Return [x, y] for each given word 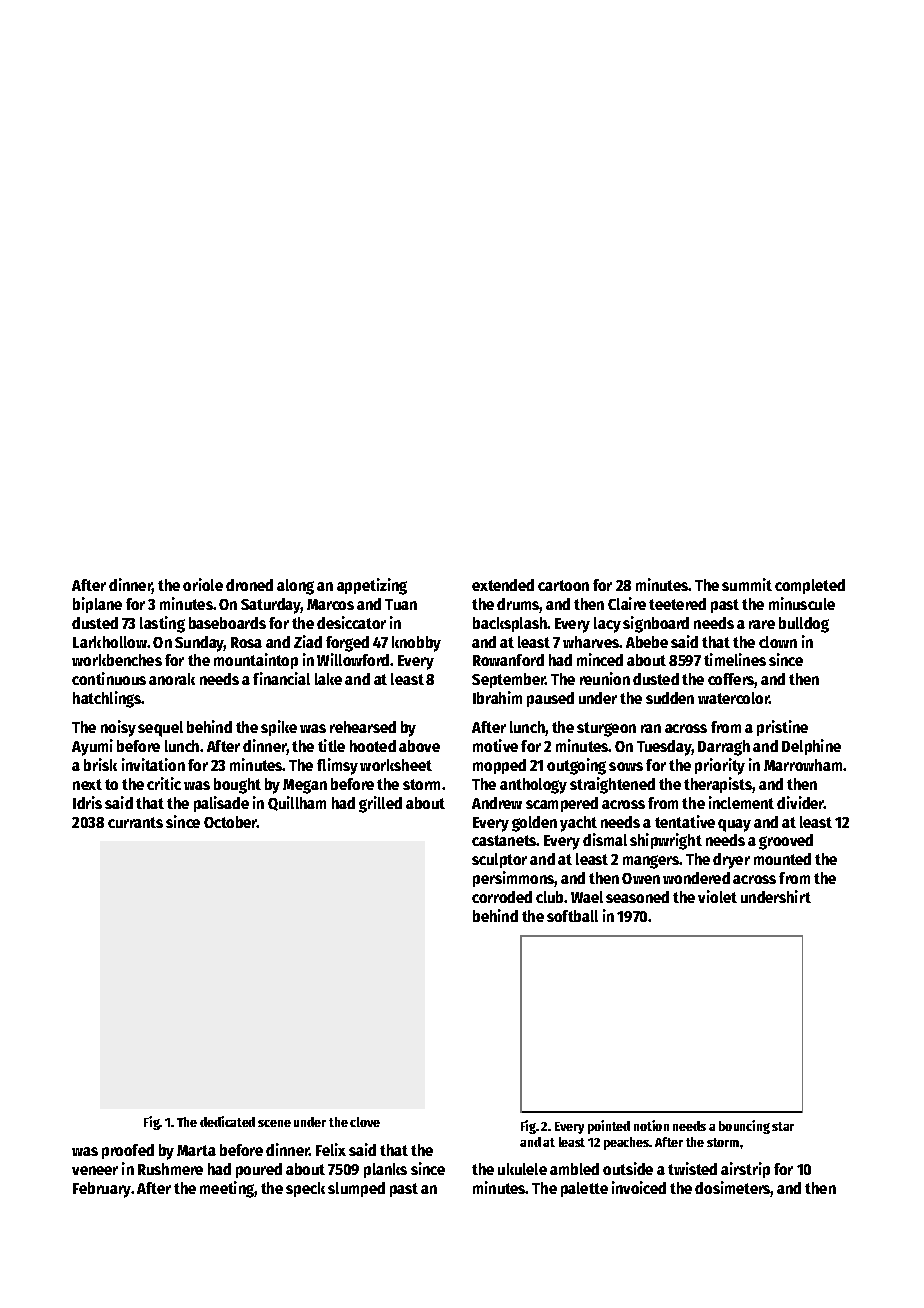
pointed [609, 1127]
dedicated [227, 1121]
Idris [87, 802]
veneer [95, 1170]
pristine [782, 728]
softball [572, 916]
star [783, 1126]
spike [279, 728]
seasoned [637, 897]
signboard [656, 624]
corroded [502, 897]
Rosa [246, 642]
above [419, 746]
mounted [782, 859]
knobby [416, 644]
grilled [380, 804]
